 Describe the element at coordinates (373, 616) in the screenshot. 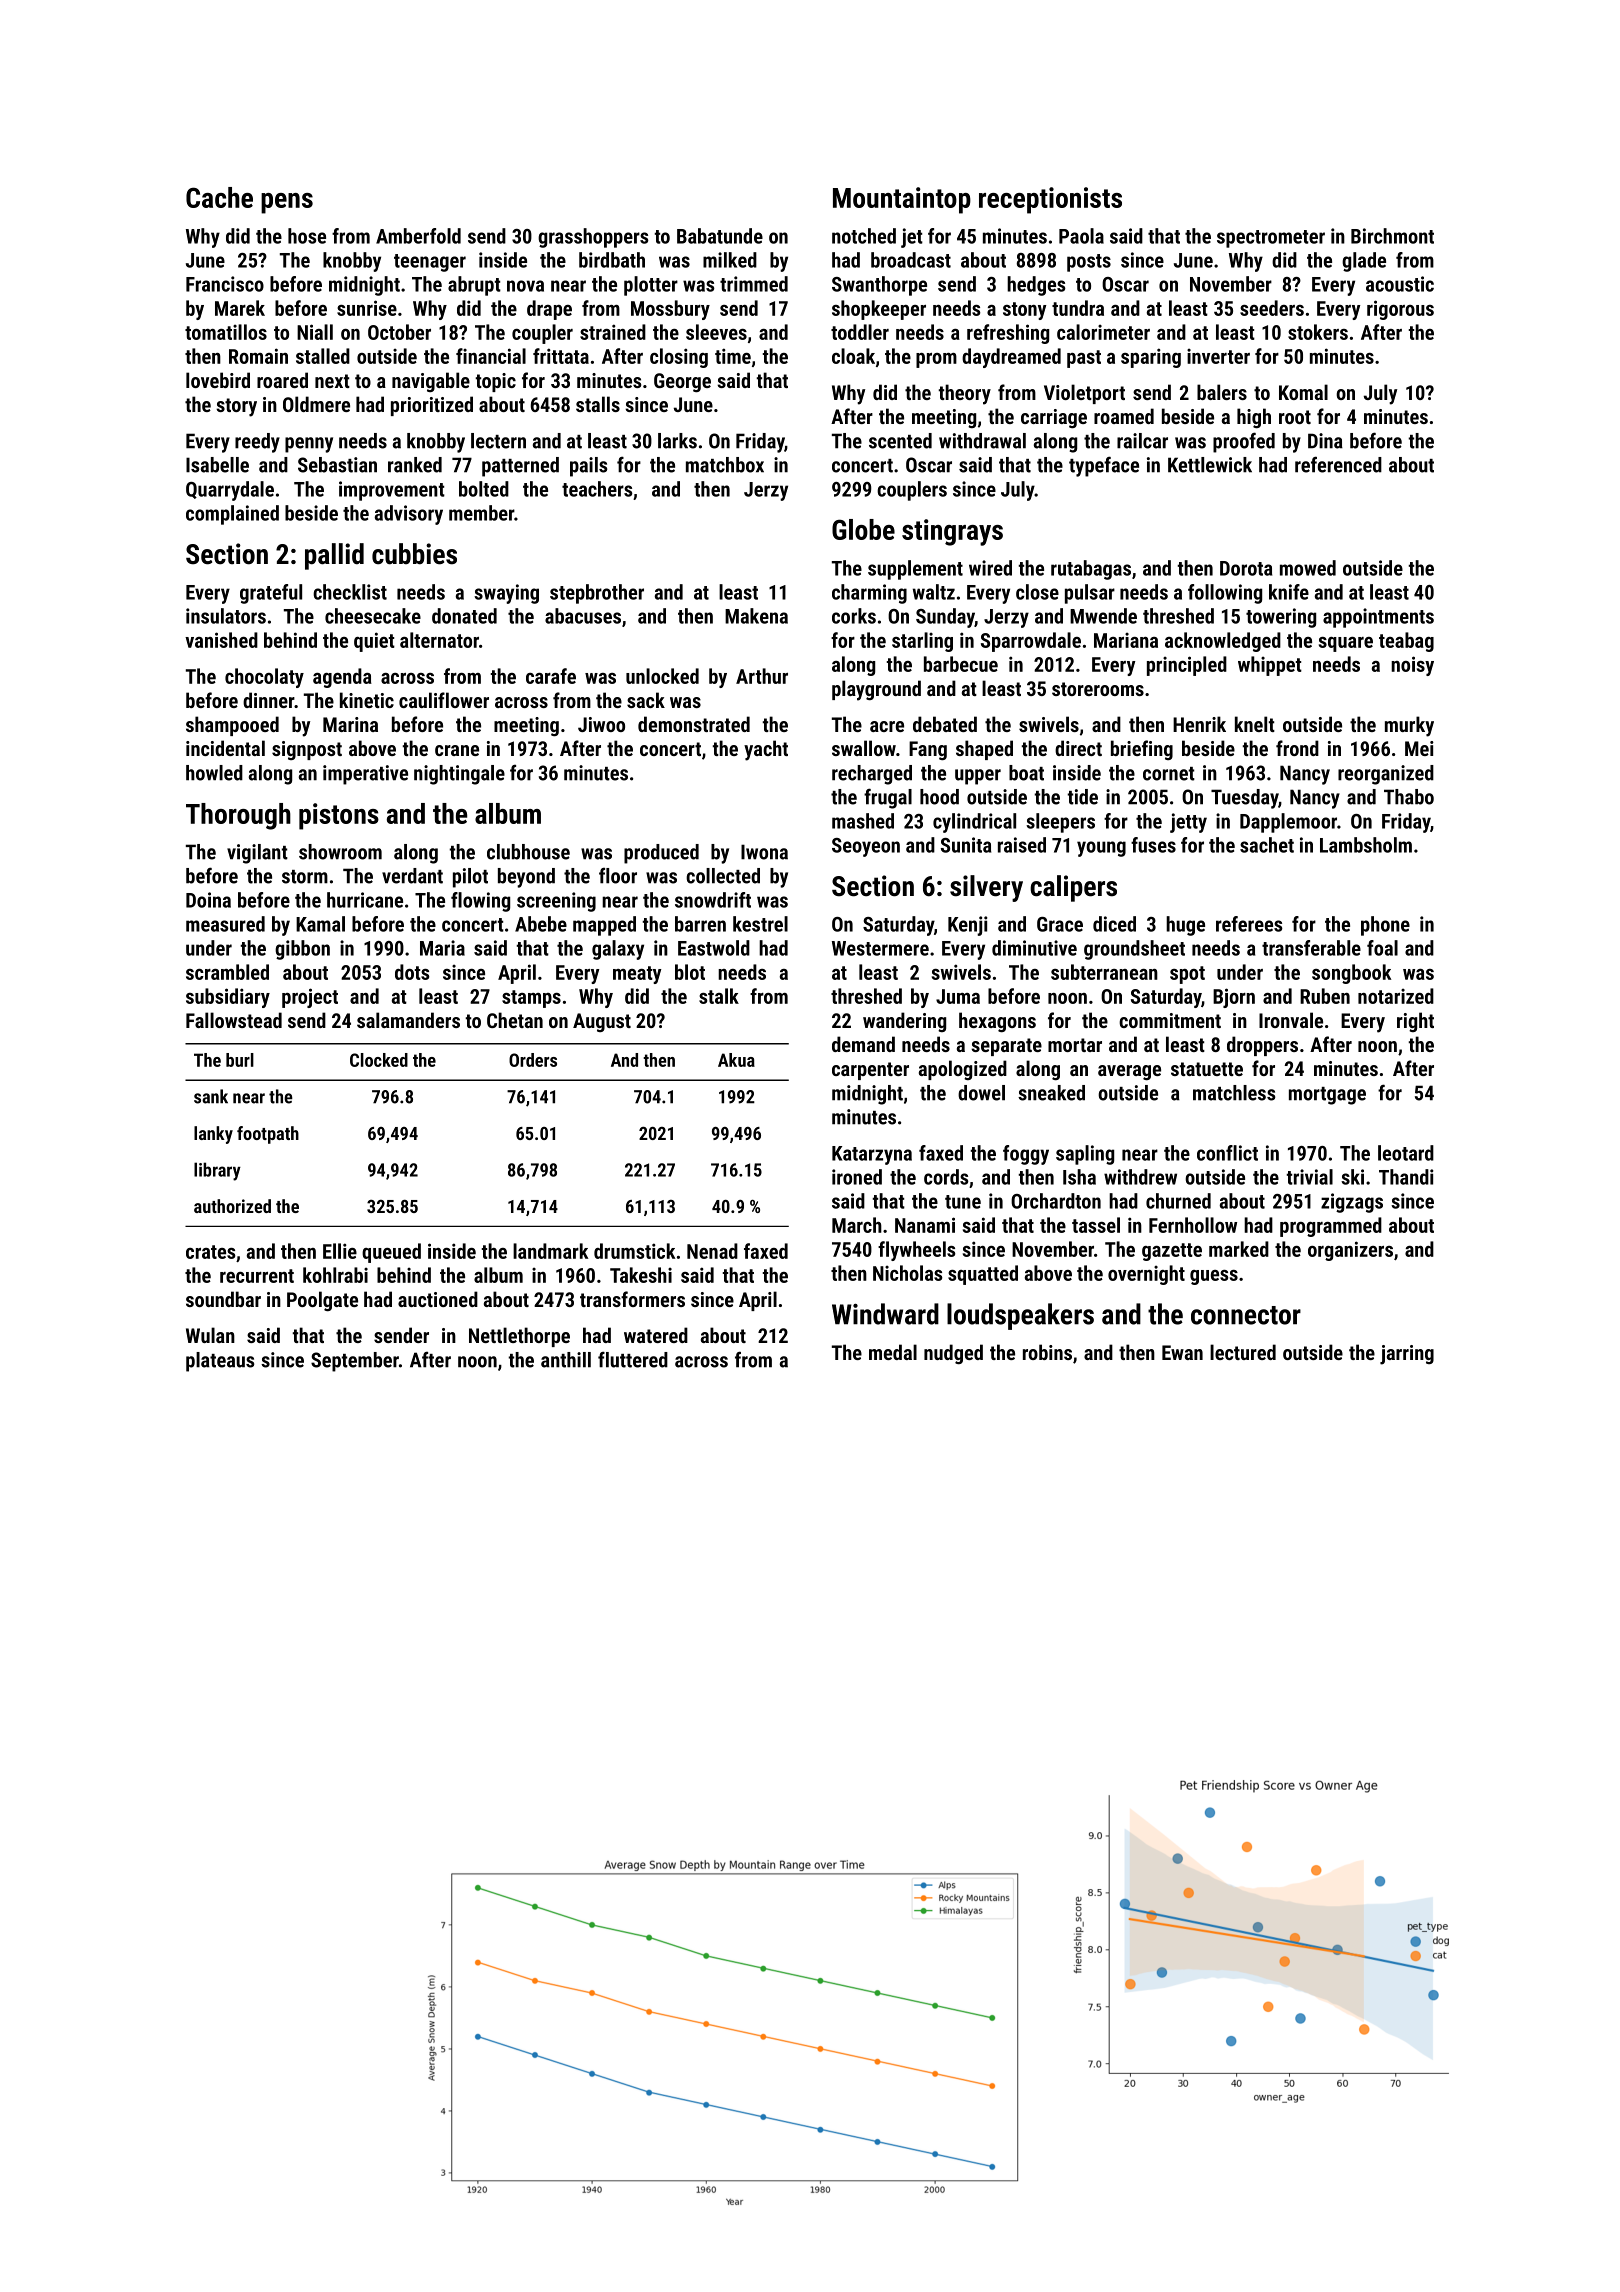

I see `cheesecake` at that location.
